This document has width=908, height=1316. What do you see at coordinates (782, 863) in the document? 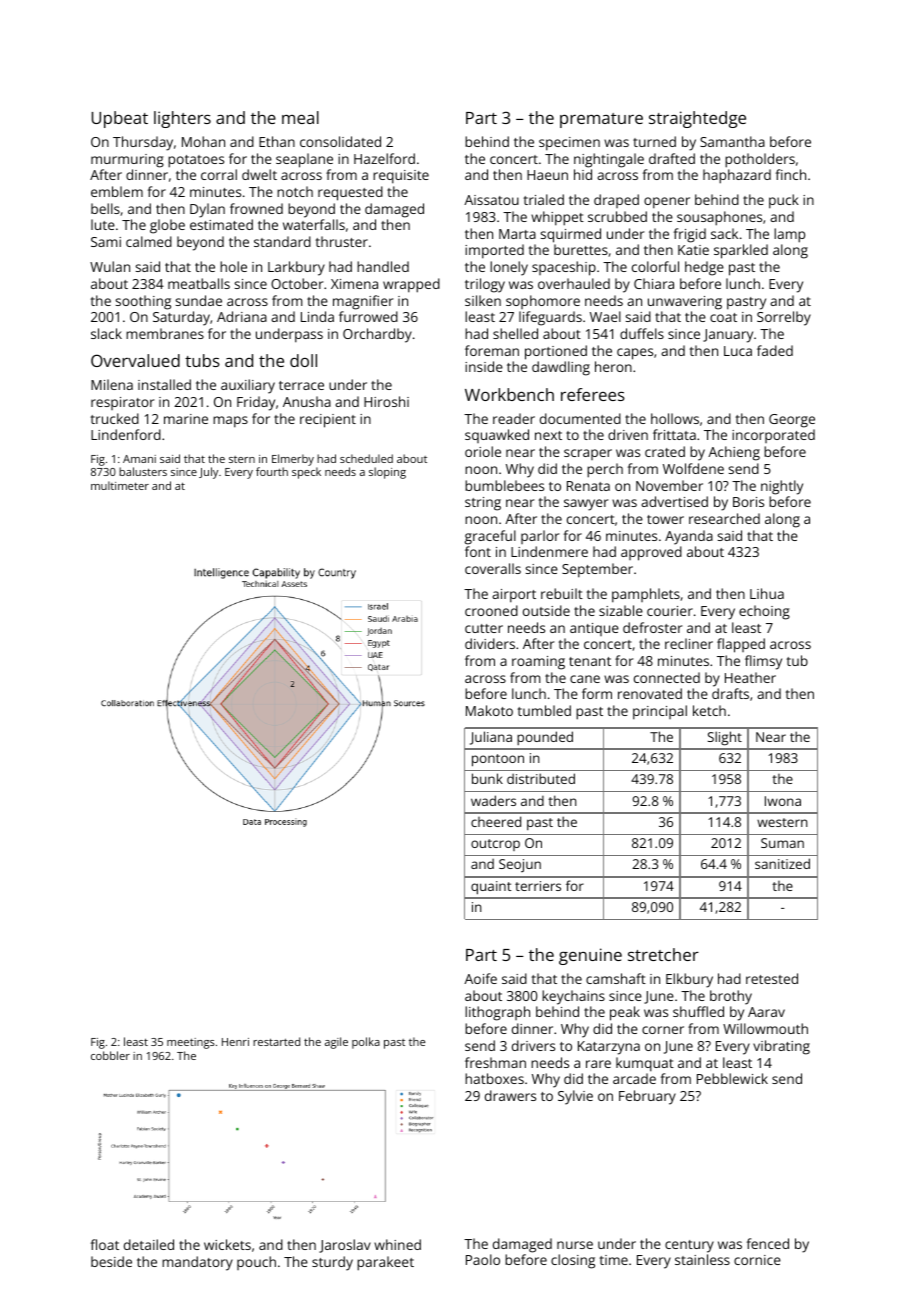
I see `sanitized` at bounding box center [782, 863].
